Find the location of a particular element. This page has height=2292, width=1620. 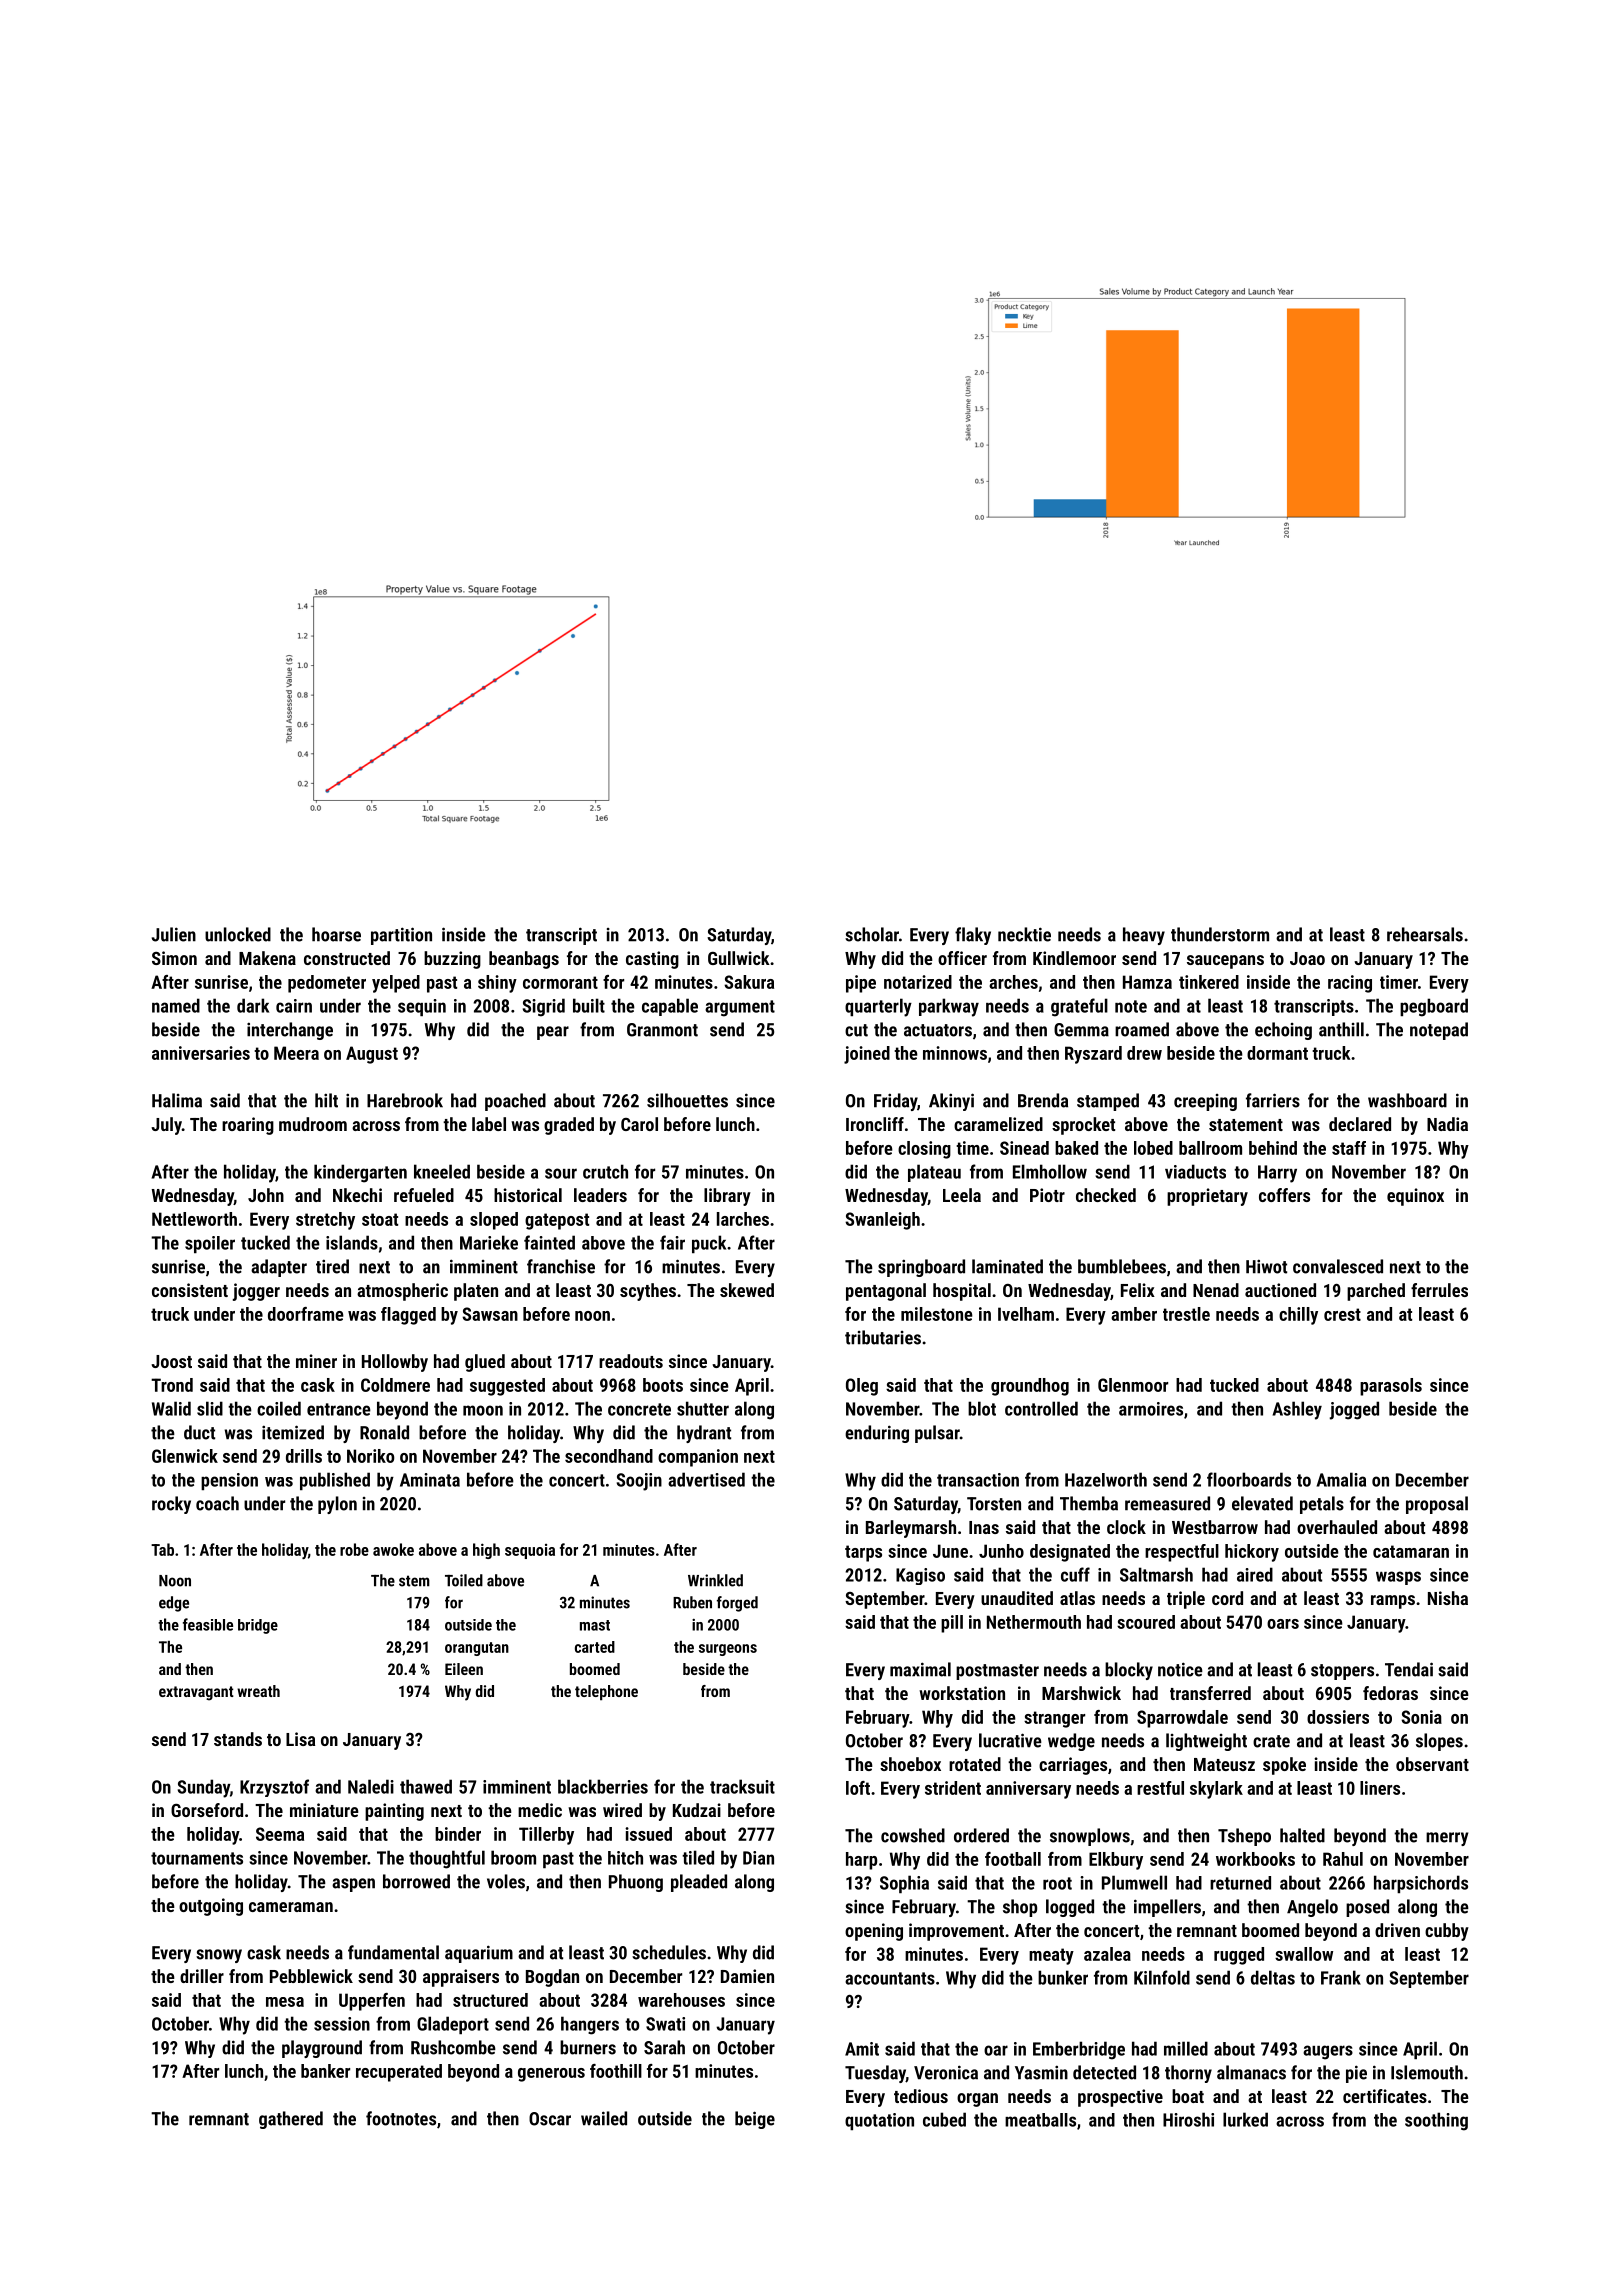

heavy is located at coordinates (1144, 936).
